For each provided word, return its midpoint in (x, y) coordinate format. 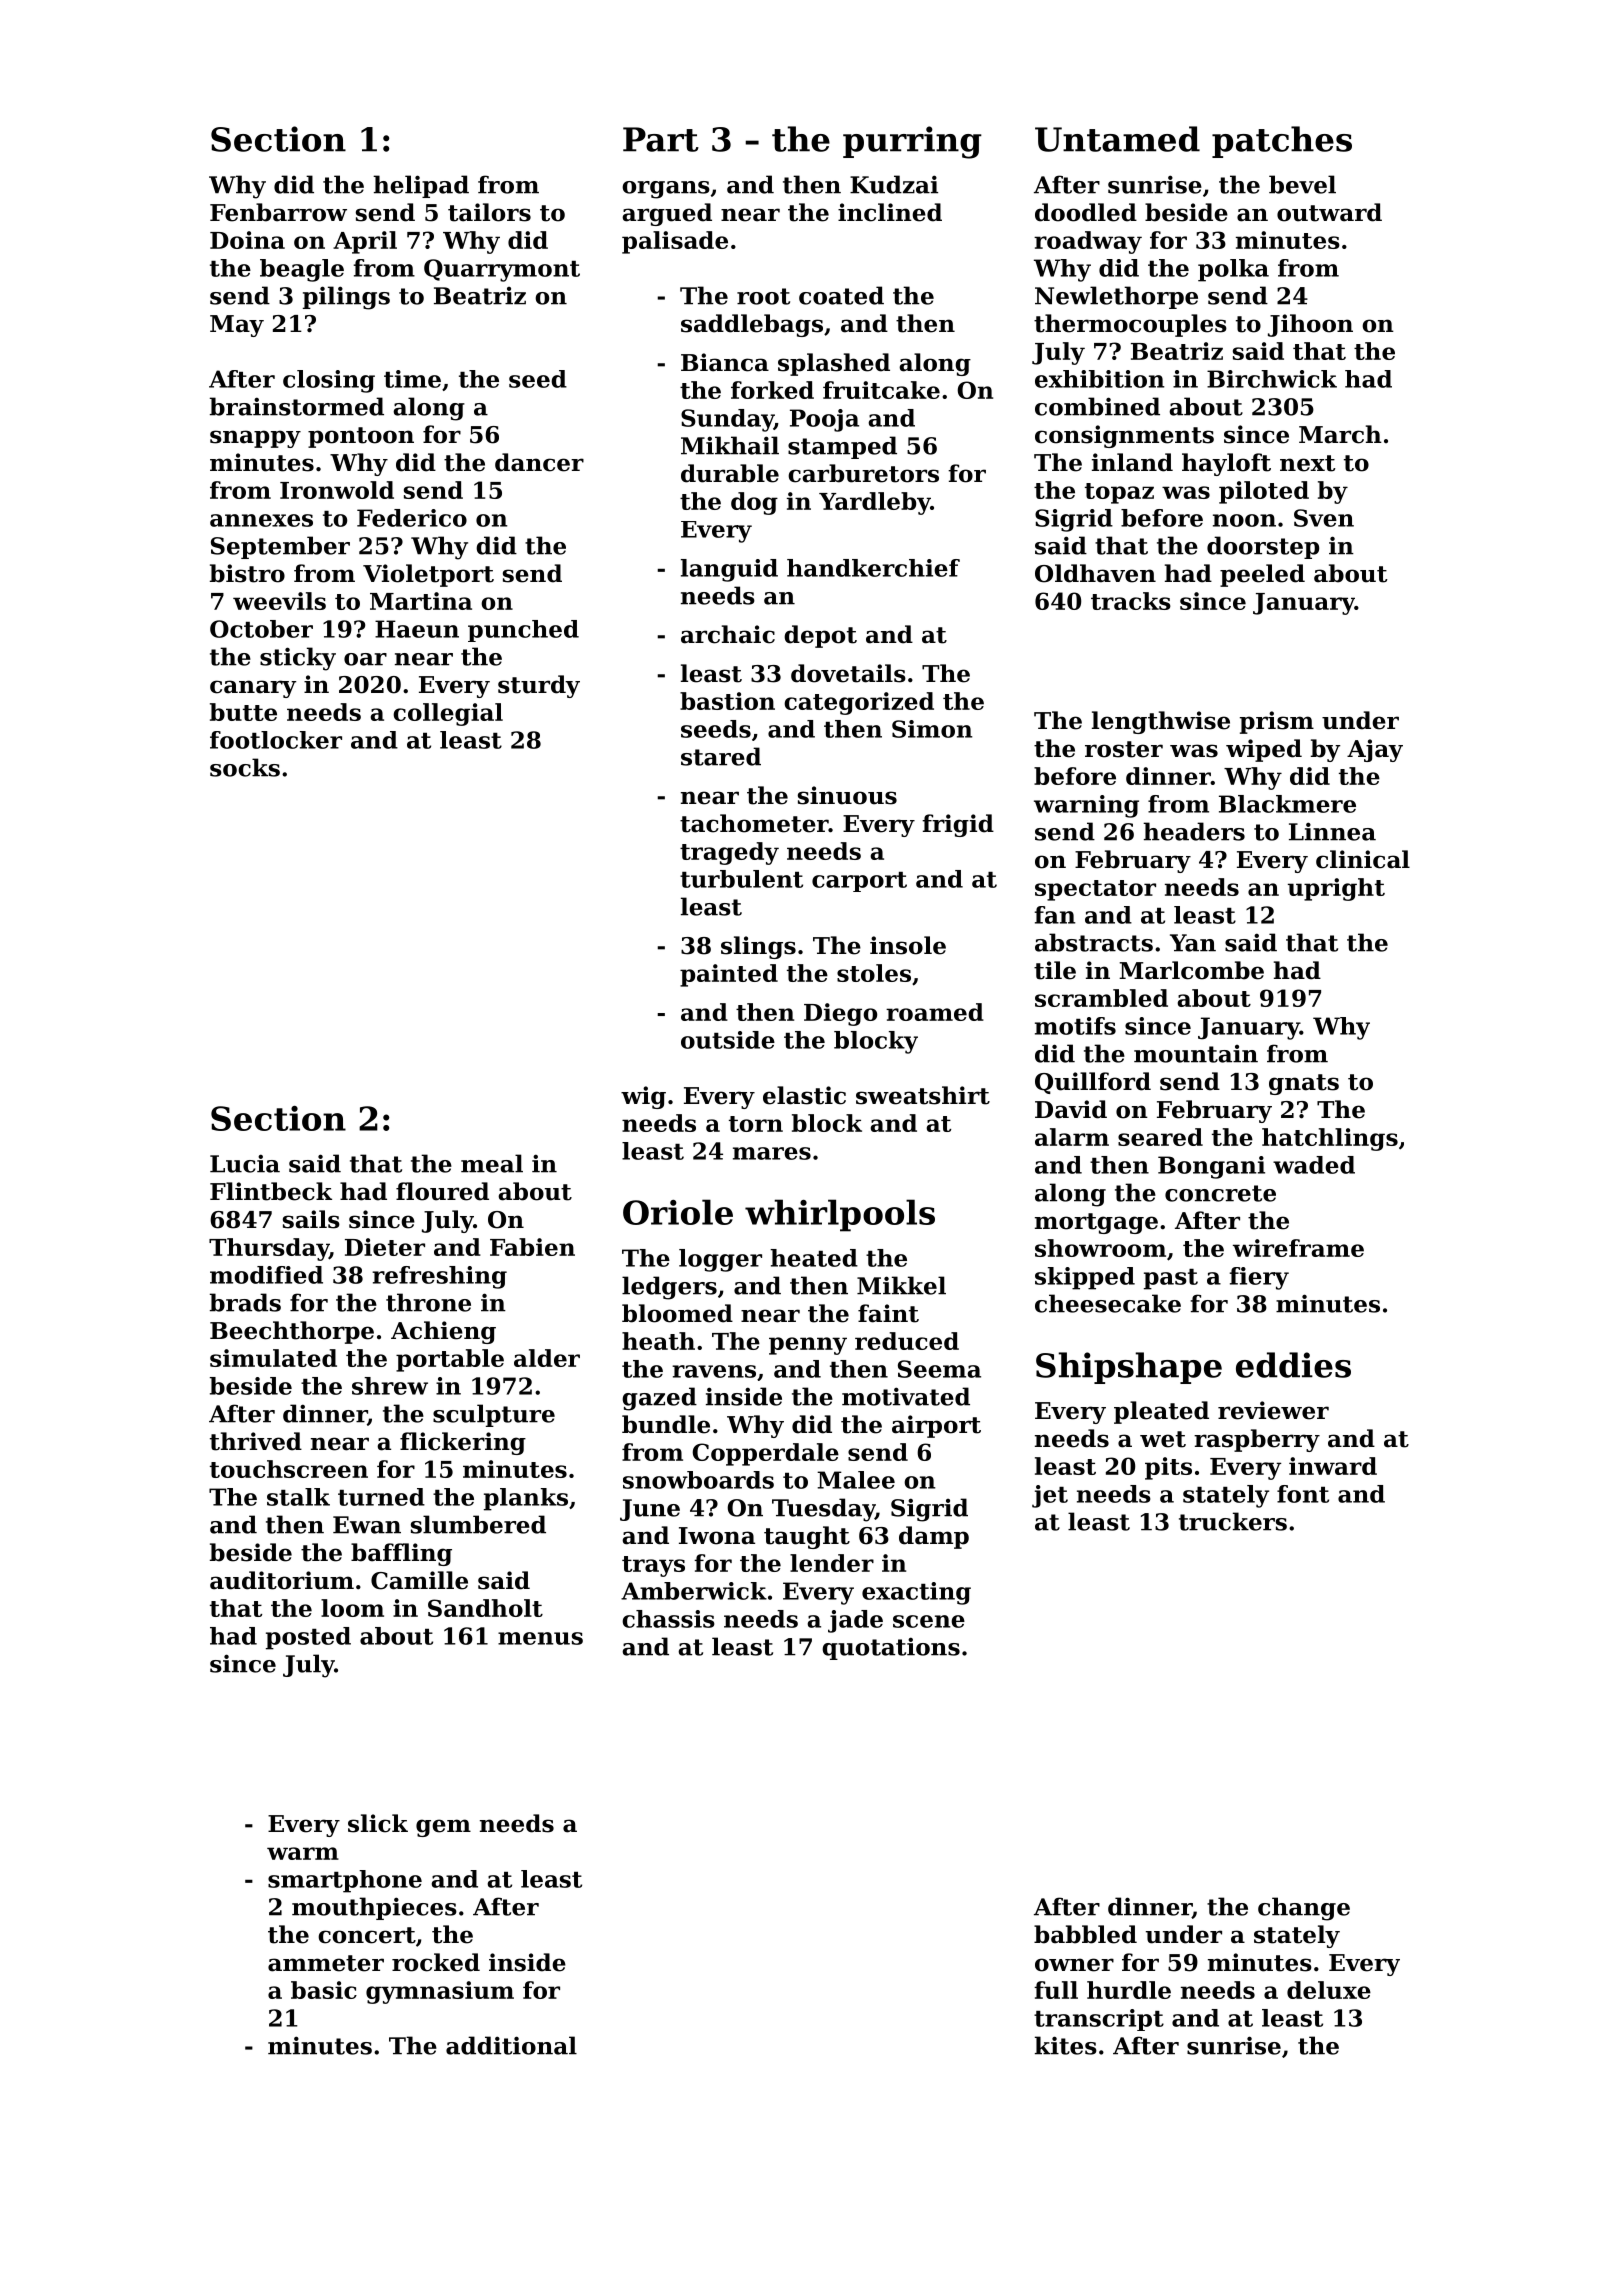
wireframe (1298, 1248)
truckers (1233, 1521)
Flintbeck (271, 1191)
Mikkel (901, 1285)
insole (908, 945)
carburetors (863, 473)
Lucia (245, 1163)
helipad (421, 186)
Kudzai (894, 184)
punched (523, 631)
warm (303, 1853)
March (1340, 434)
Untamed (1117, 139)
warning (1086, 806)
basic (324, 1990)
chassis (668, 1619)
